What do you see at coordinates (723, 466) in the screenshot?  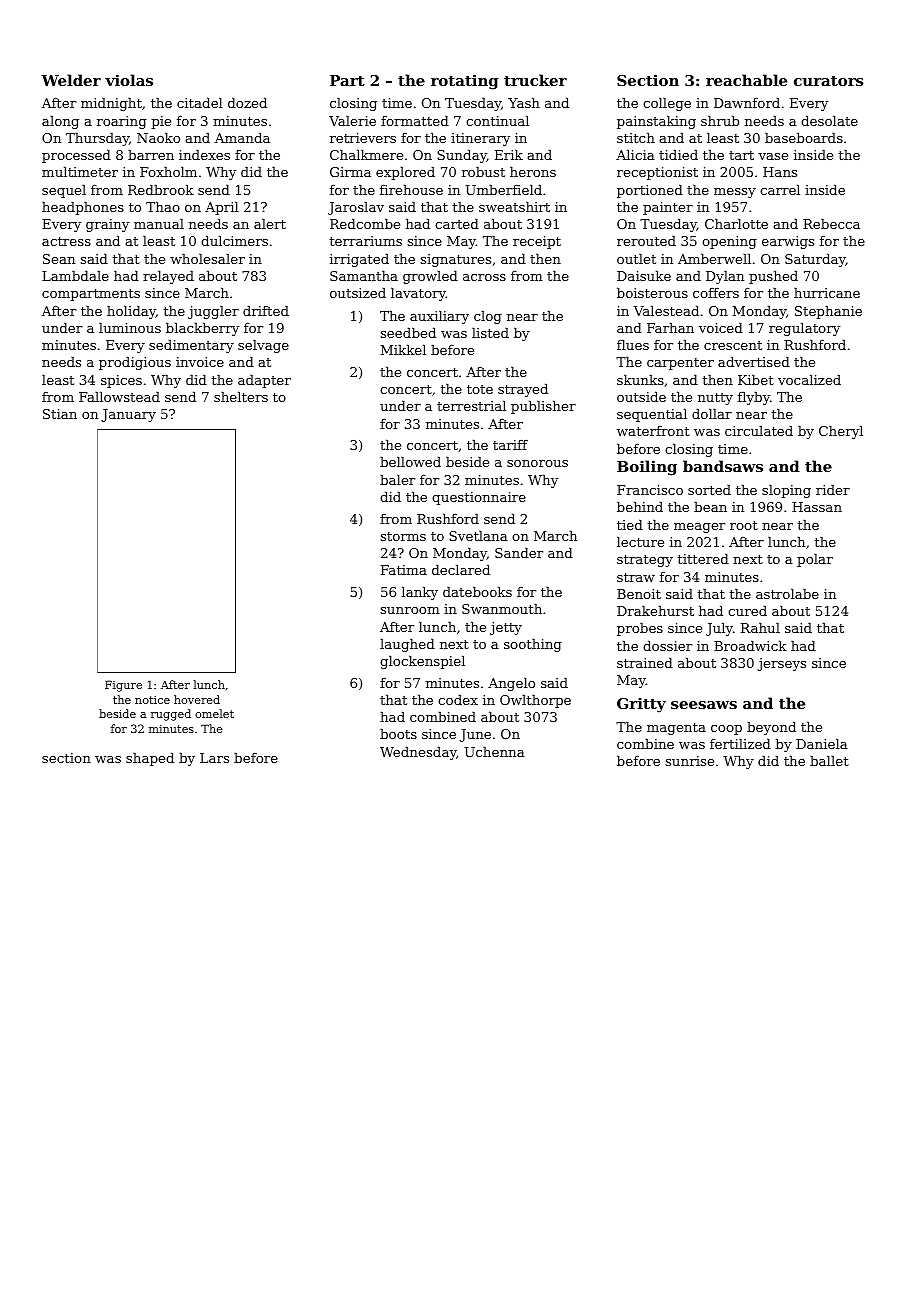 I see `bandsaws` at bounding box center [723, 466].
